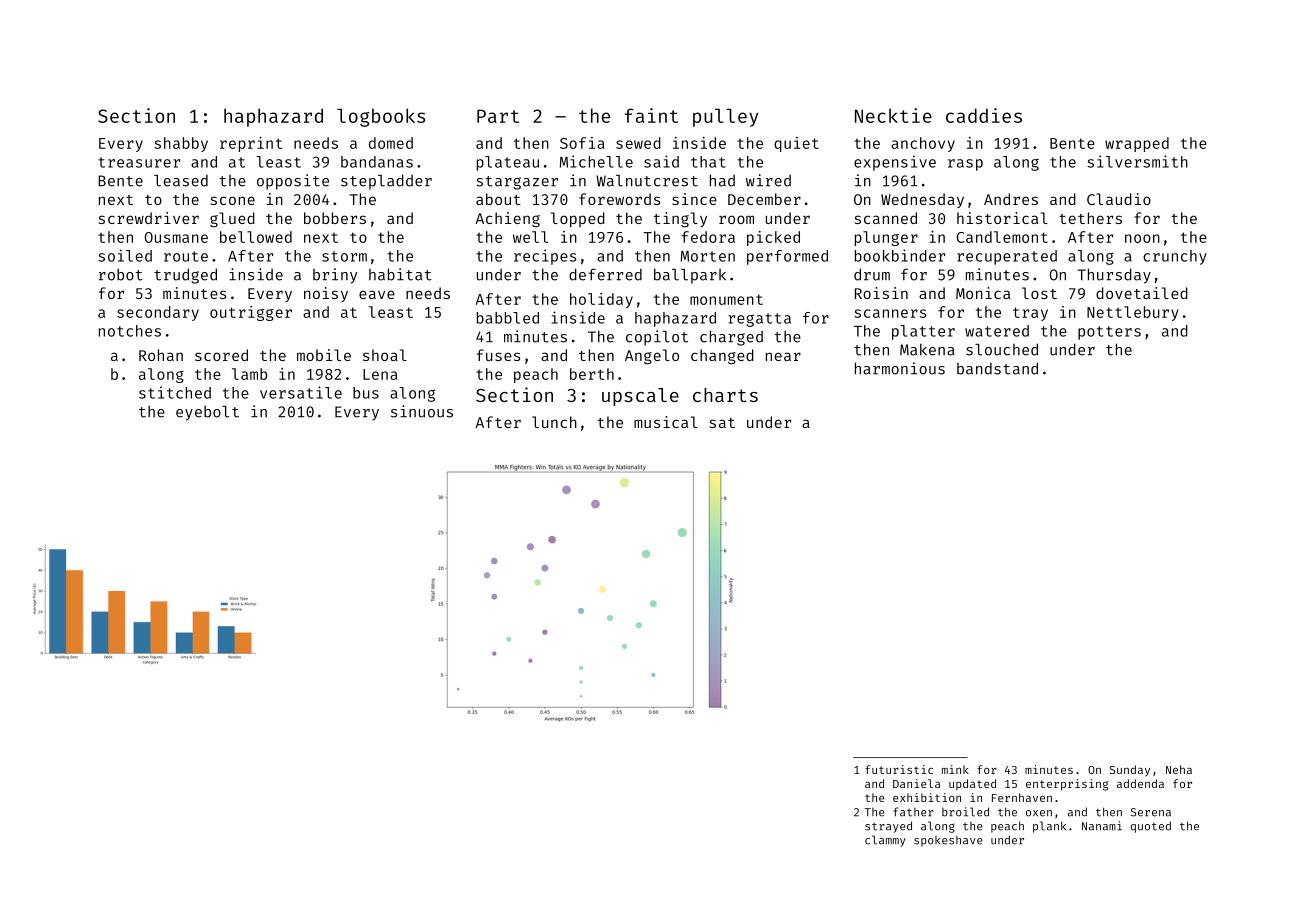  I want to click on bandstand, so click(997, 368).
